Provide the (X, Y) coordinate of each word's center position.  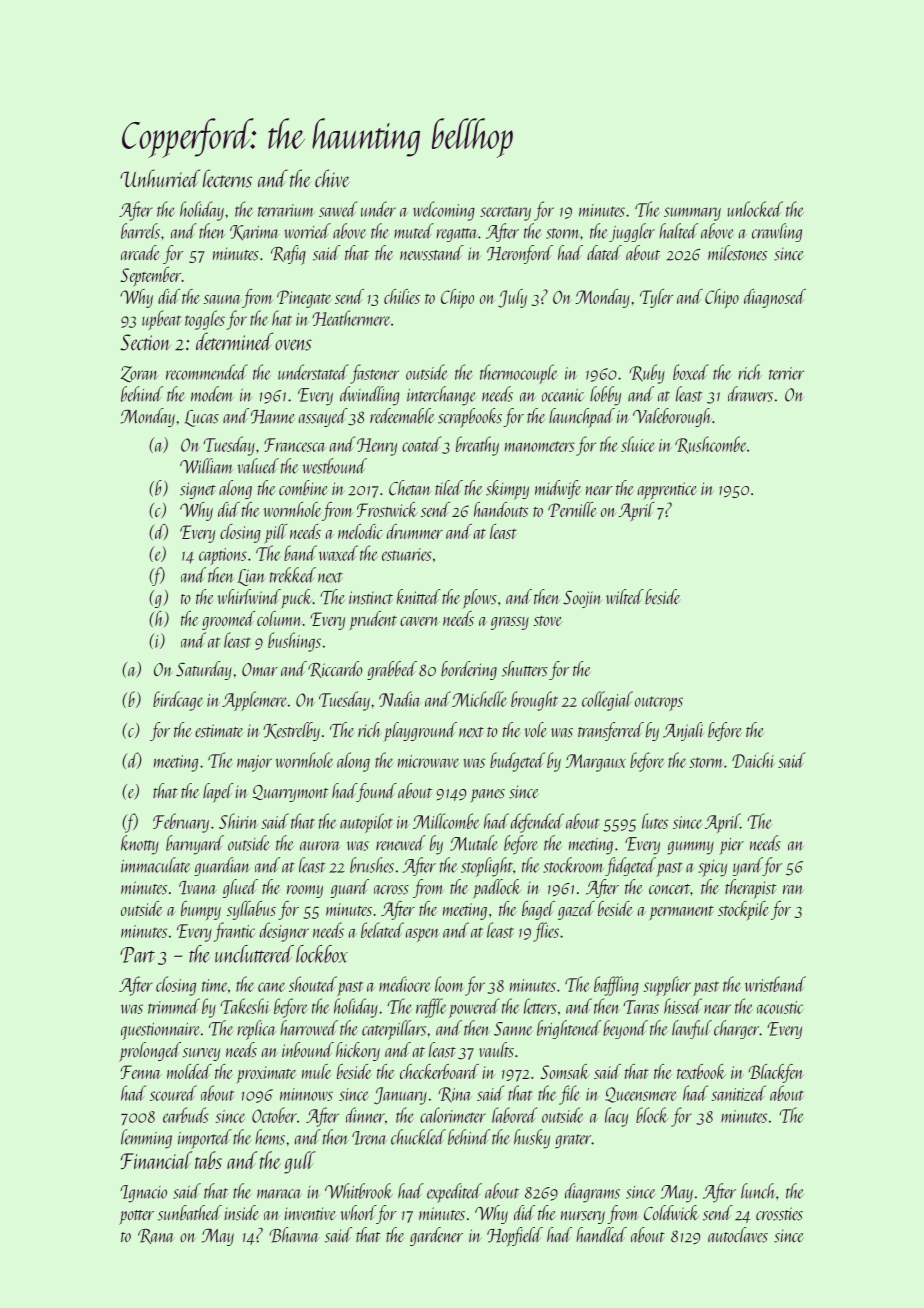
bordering (469, 670)
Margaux (596, 763)
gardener (436, 1236)
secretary (505, 213)
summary (692, 214)
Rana (156, 1236)
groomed (229, 620)
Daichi (753, 760)
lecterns (227, 178)
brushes (372, 865)
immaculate (156, 865)
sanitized (738, 1093)
